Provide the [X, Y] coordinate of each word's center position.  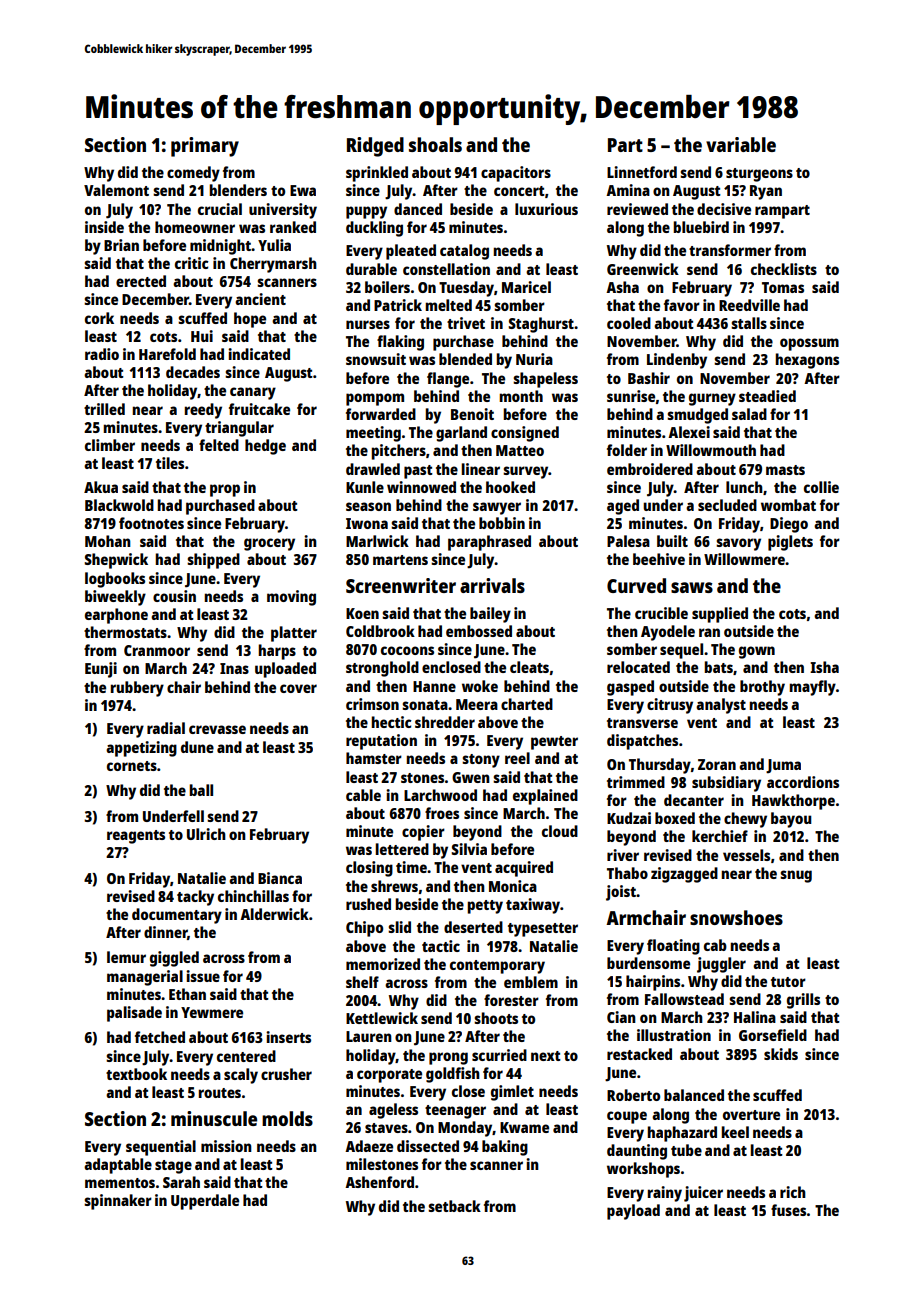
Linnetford [642, 172]
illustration [674, 1035]
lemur [126, 957]
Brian [121, 245]
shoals [435, 144]
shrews [394, 886]
